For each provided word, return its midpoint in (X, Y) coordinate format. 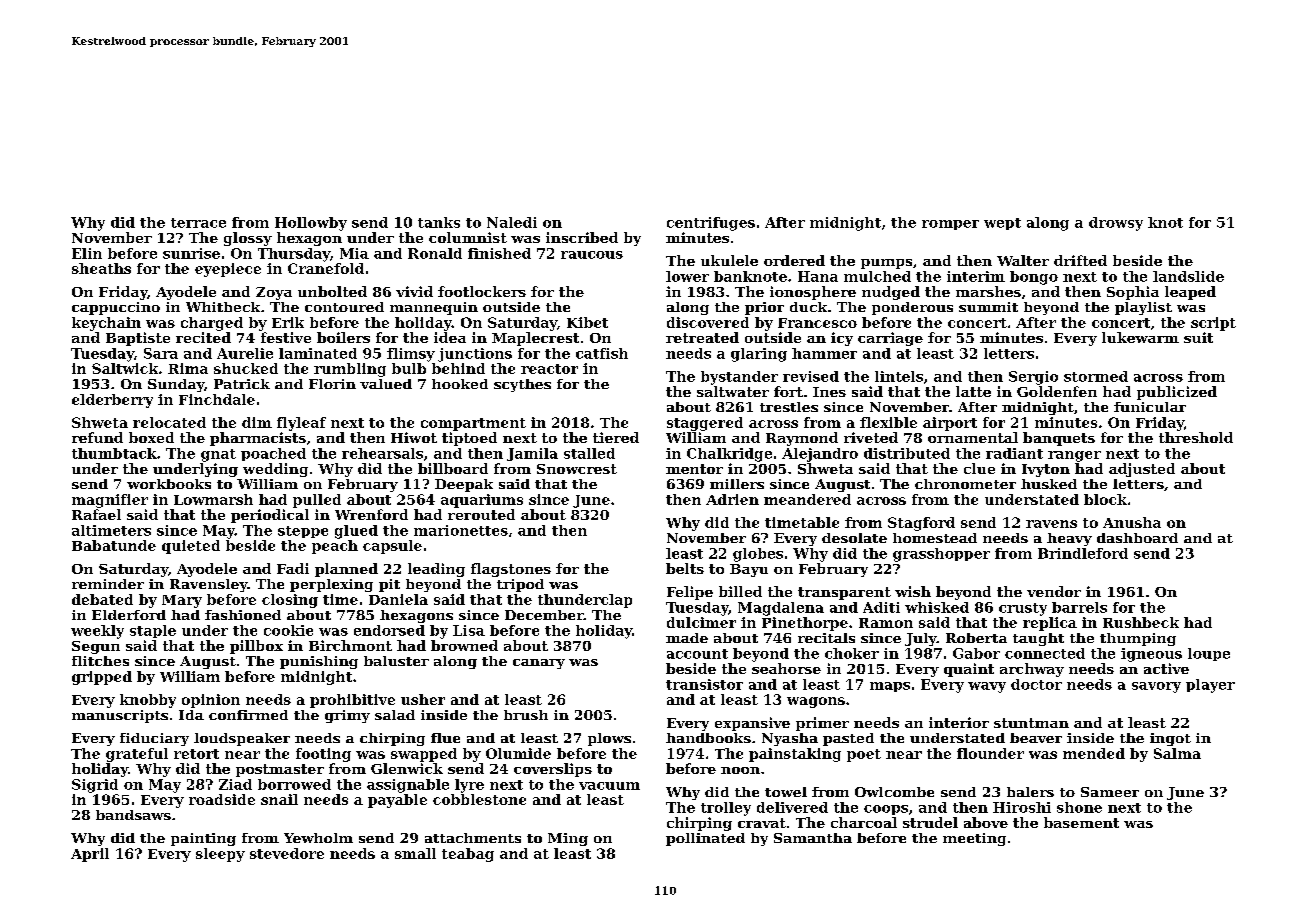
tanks (439, 222)
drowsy (1116, 224)
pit (389, 585)
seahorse (786, 668)
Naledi (512, 222)
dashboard (1137, 538)
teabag (468, 855)
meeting (974, 839)
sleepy (220, 855)
